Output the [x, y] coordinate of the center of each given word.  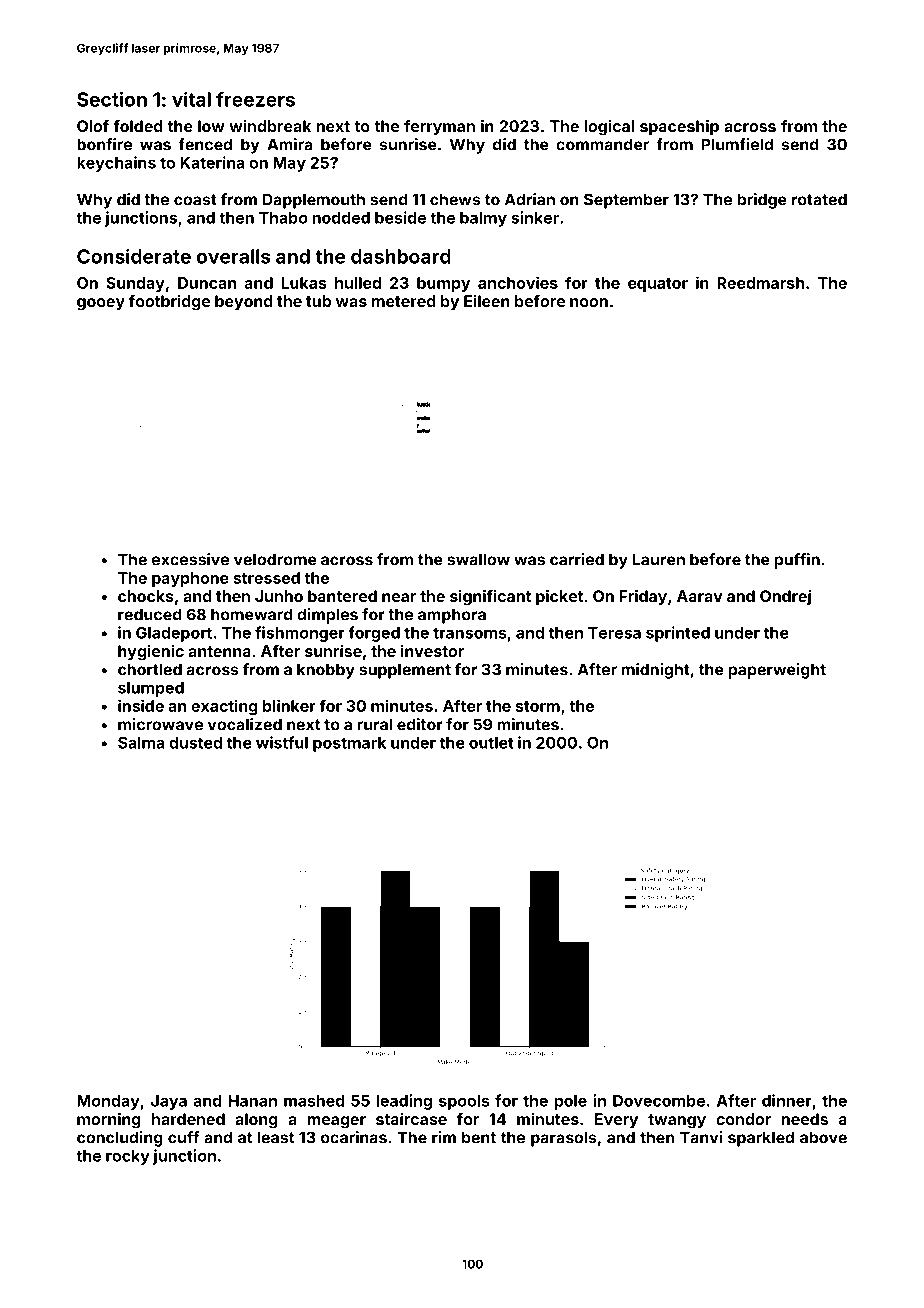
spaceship [679, 128]
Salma [141, 743]
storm [538, 706]
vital [191, 99]
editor [420, 724]
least [275, 1137]
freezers [255, 99]
